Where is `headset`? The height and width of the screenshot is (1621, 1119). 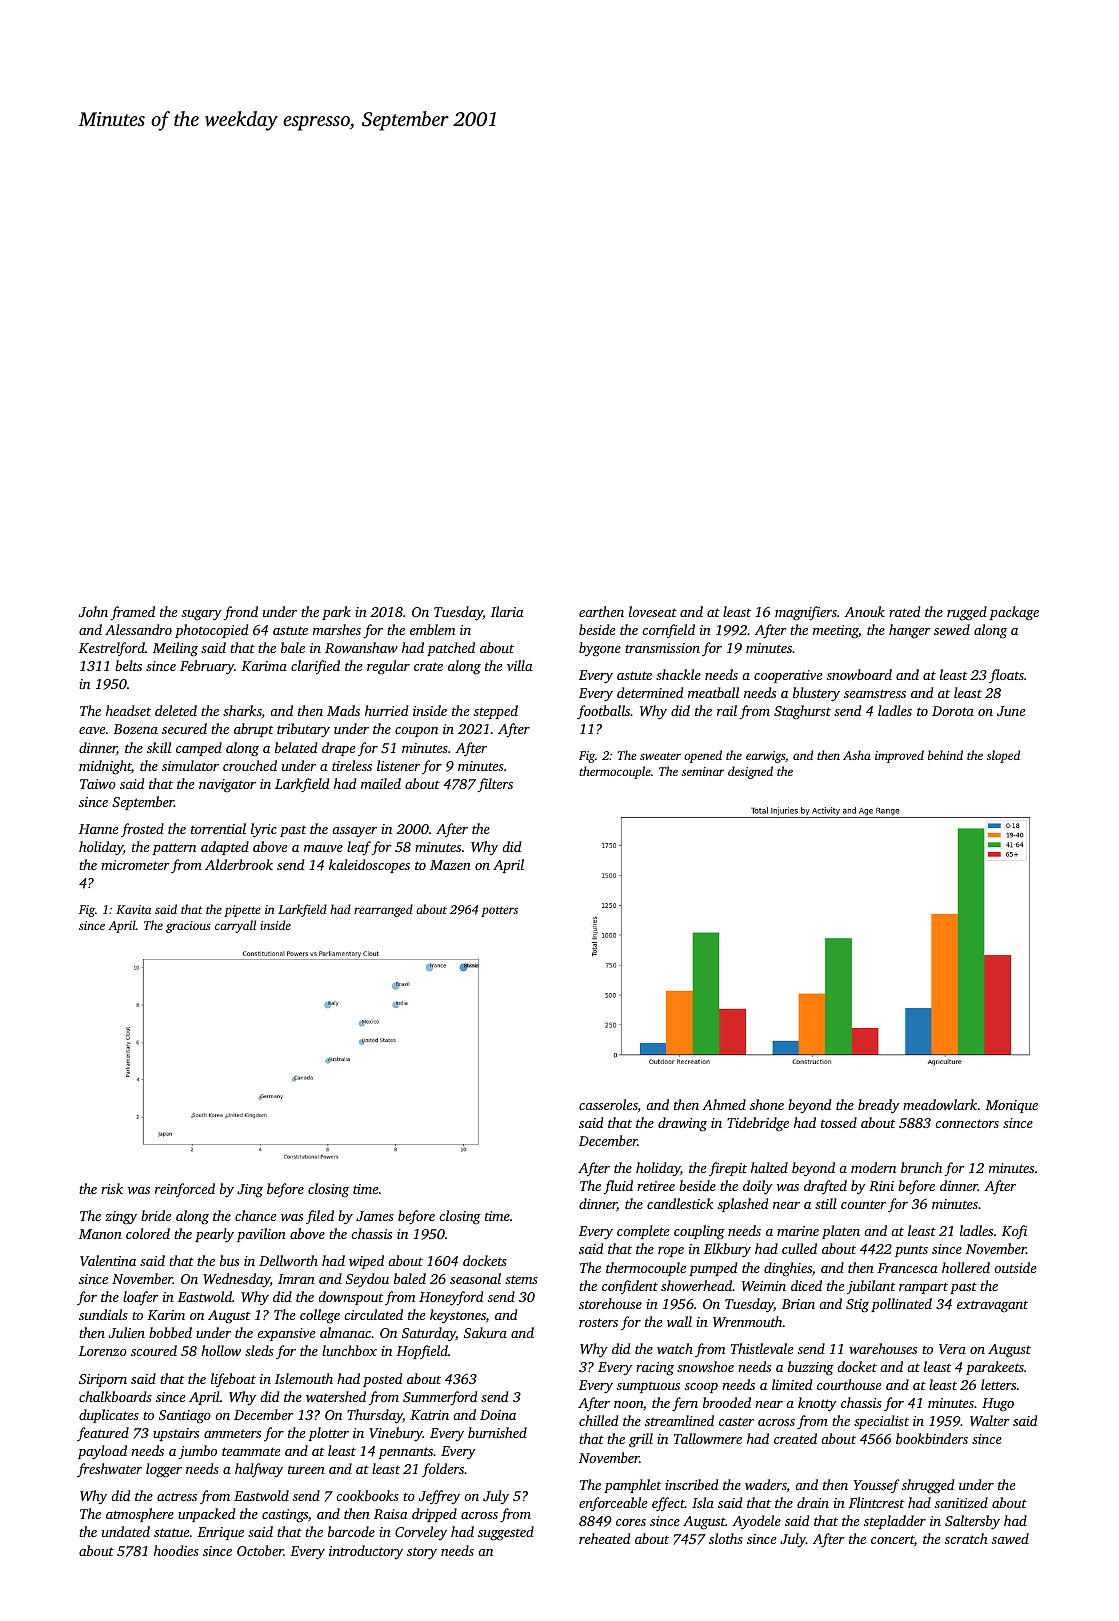 headset is located at coordinates (128, 710).
